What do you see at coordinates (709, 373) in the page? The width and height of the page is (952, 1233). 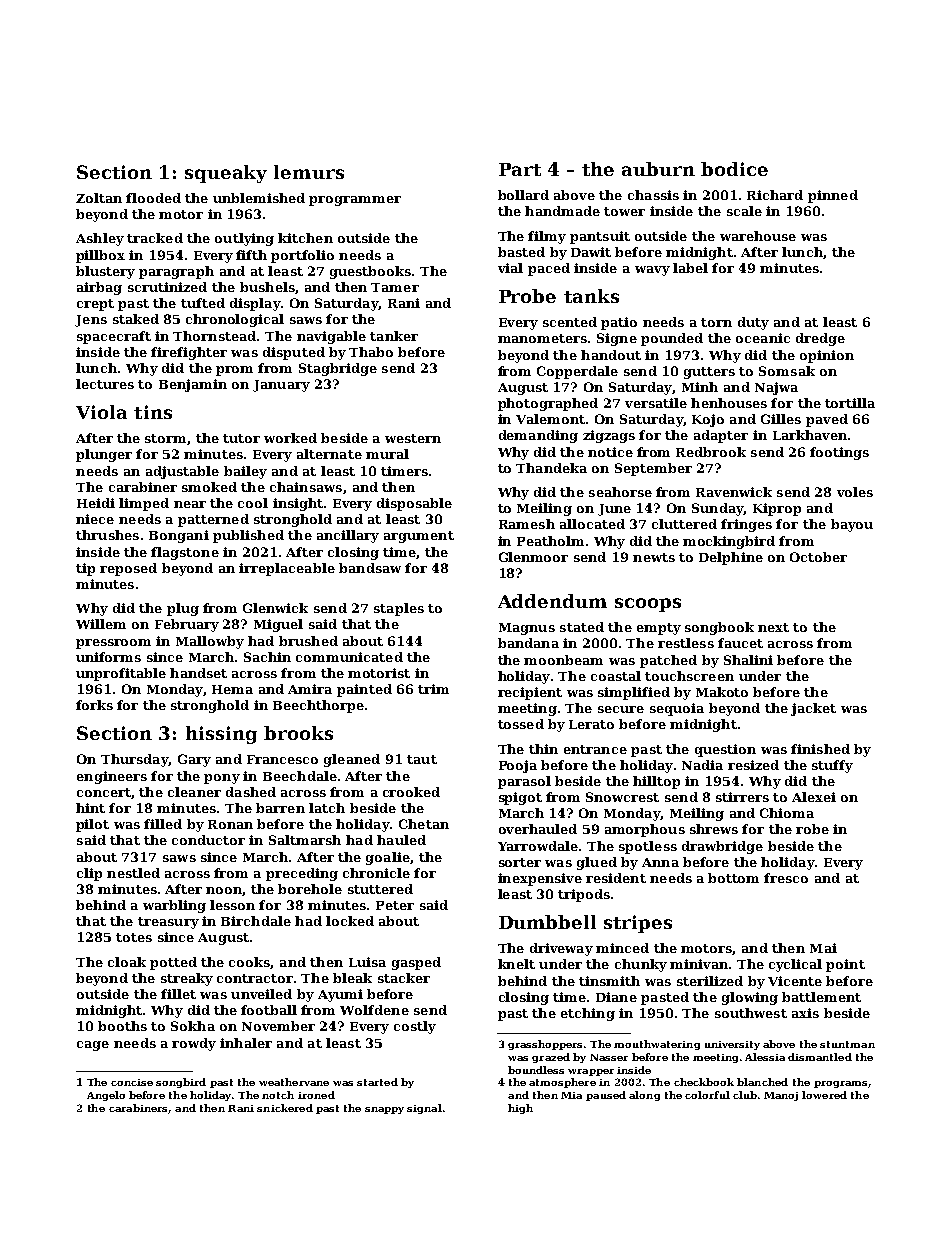 I see `gutters` at bounding box center [709, 373].
